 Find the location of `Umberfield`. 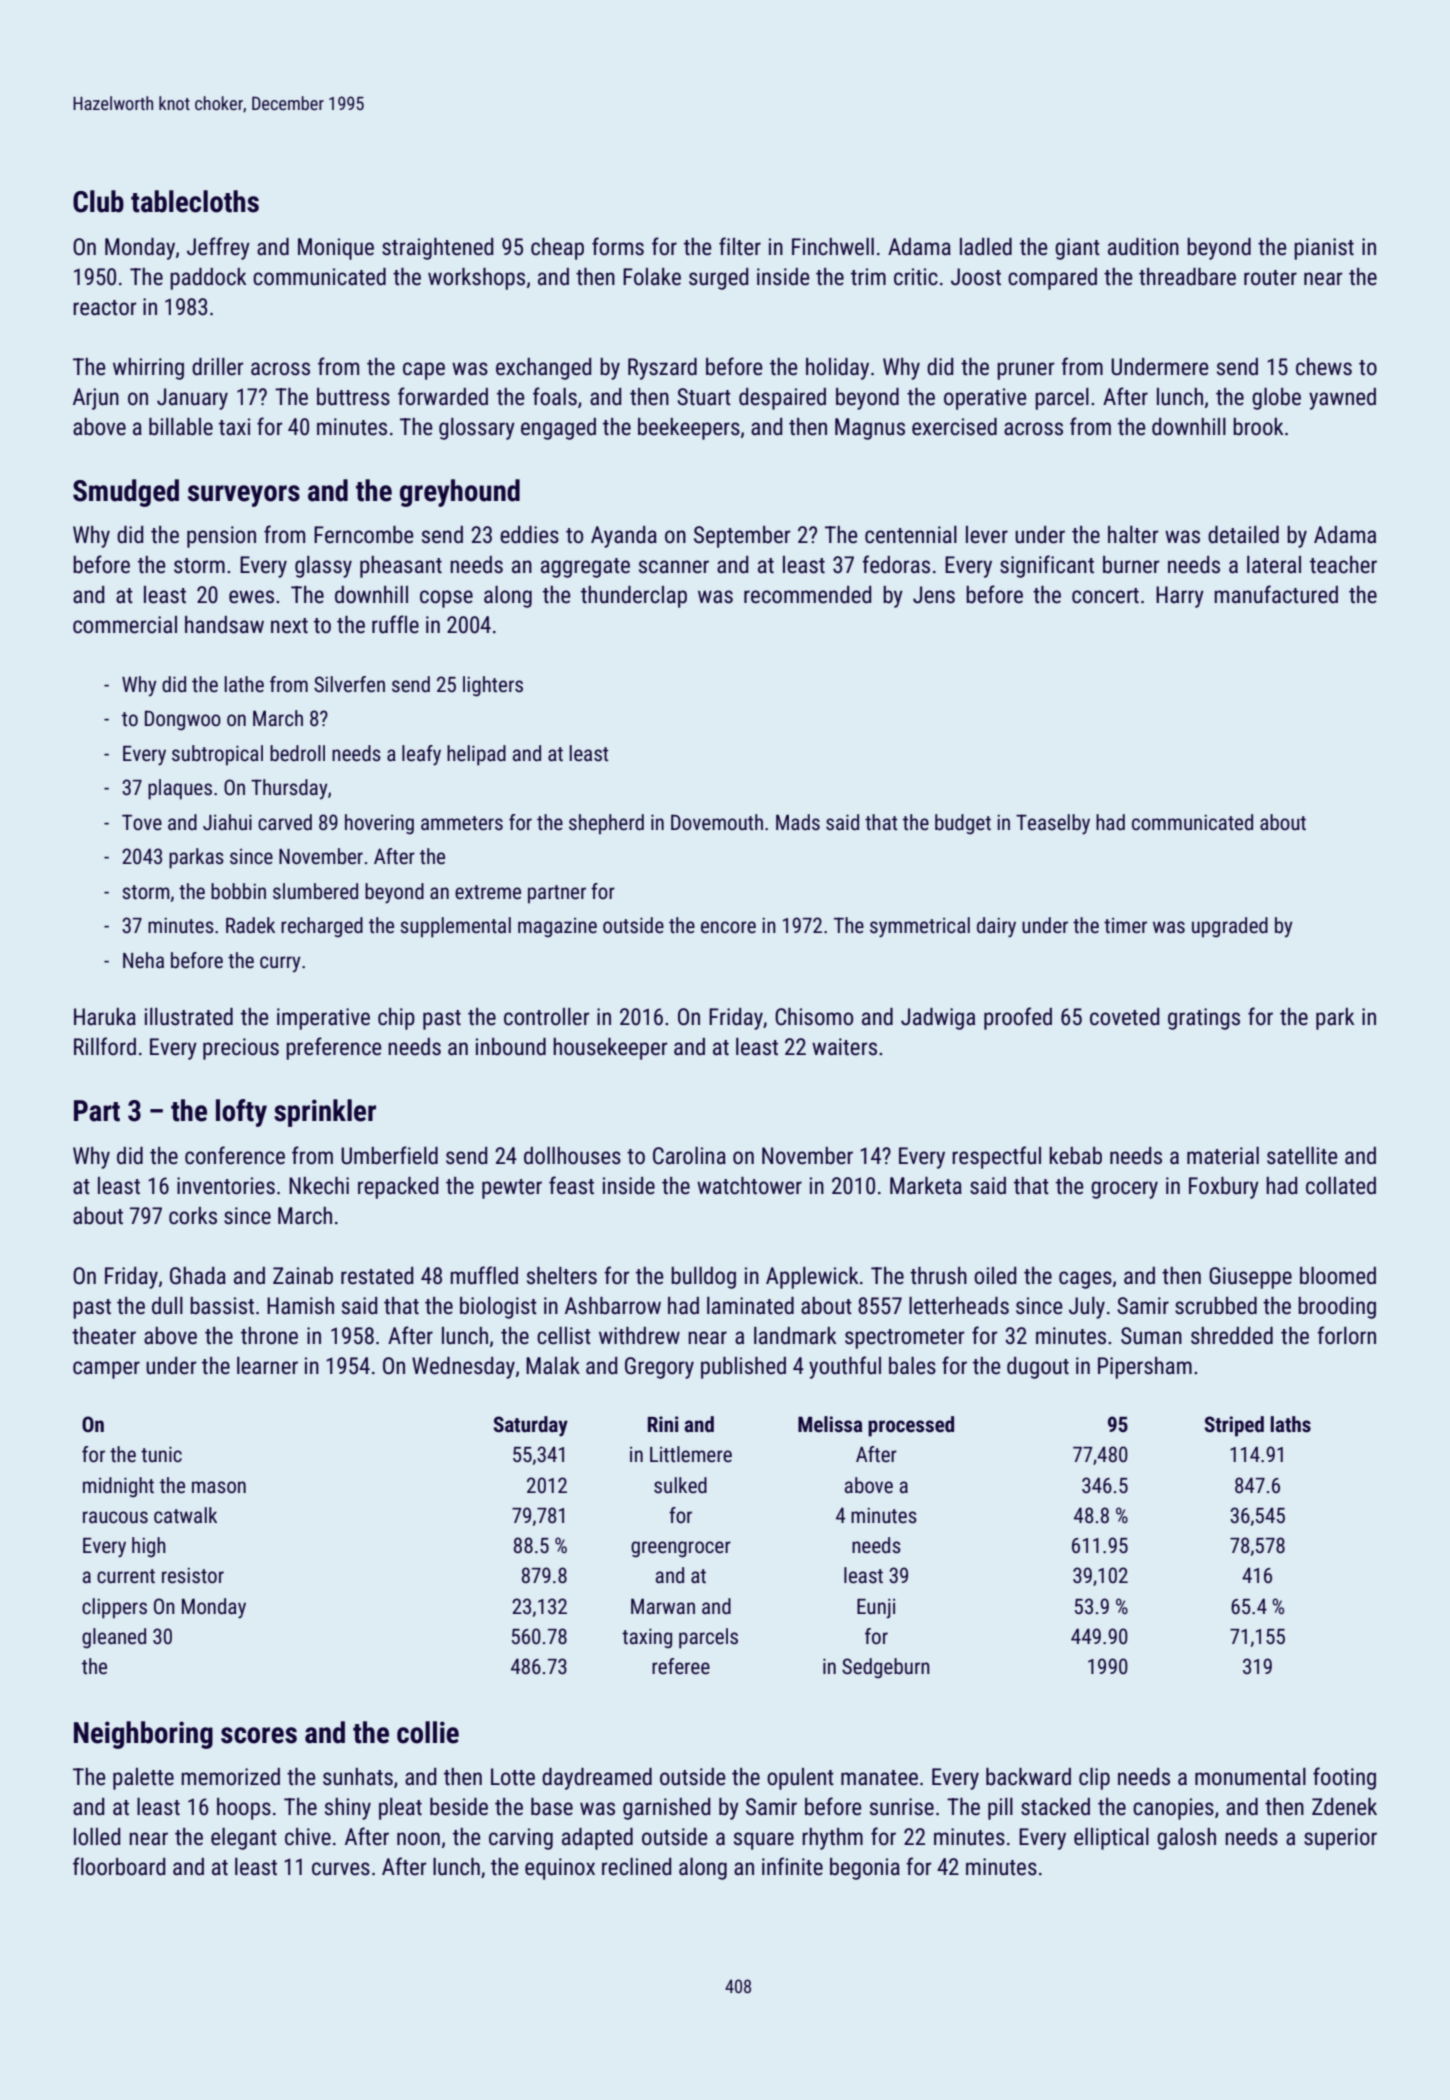

Umberfield is located at coordinates (389, 1155).
